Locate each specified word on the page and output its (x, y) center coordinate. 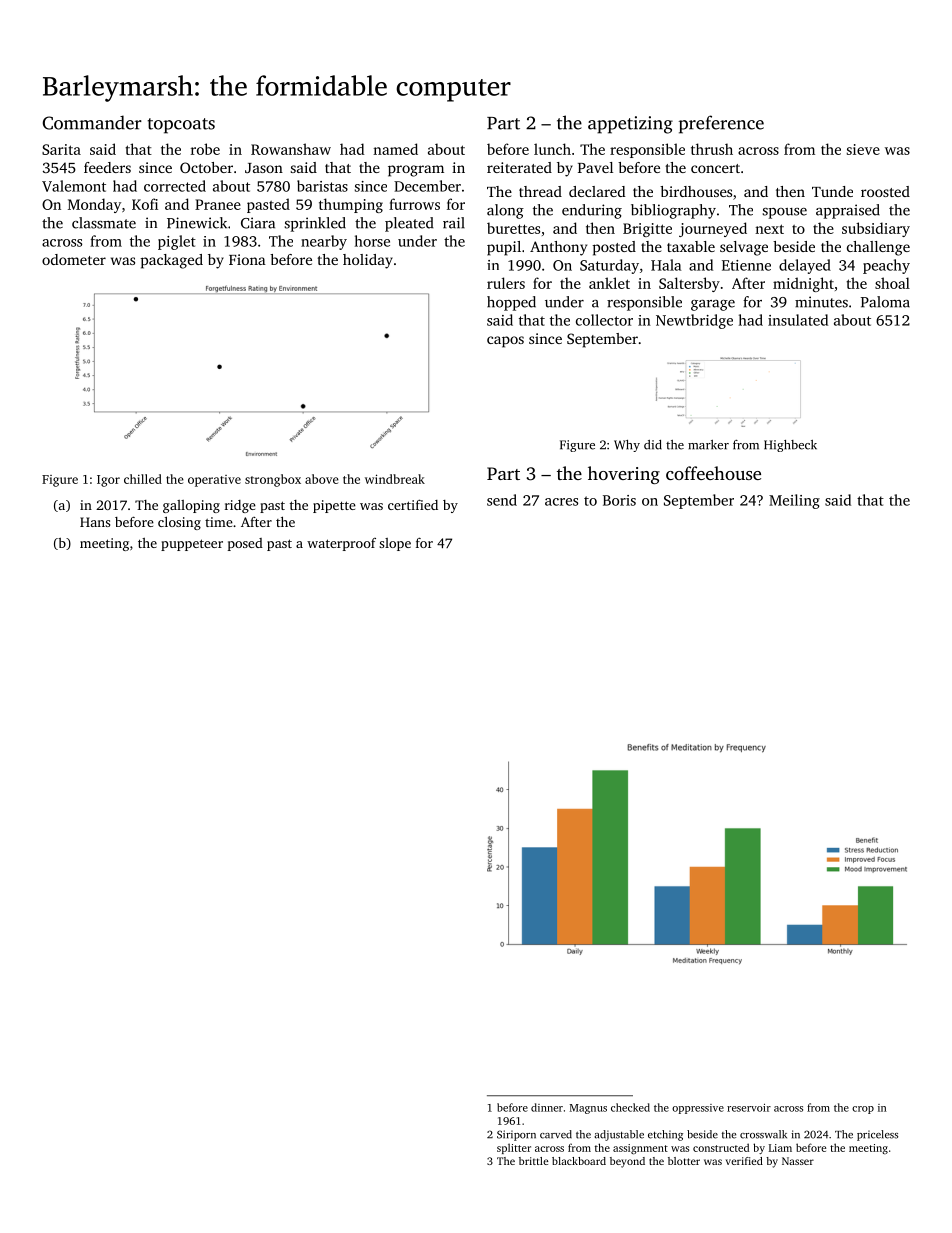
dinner (547, 1107)
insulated (798, 320)
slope (395, 544)
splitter (514, 1148)
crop (863, 1110)
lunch (552, 149)
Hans (95, 522)
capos (505, 342)
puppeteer (192, 545)
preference (721, 124)
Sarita (61, 149)
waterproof (341, 544)
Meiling (794, 501)
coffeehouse (713, 473)
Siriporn (516, 1135)
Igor (108, 481)
